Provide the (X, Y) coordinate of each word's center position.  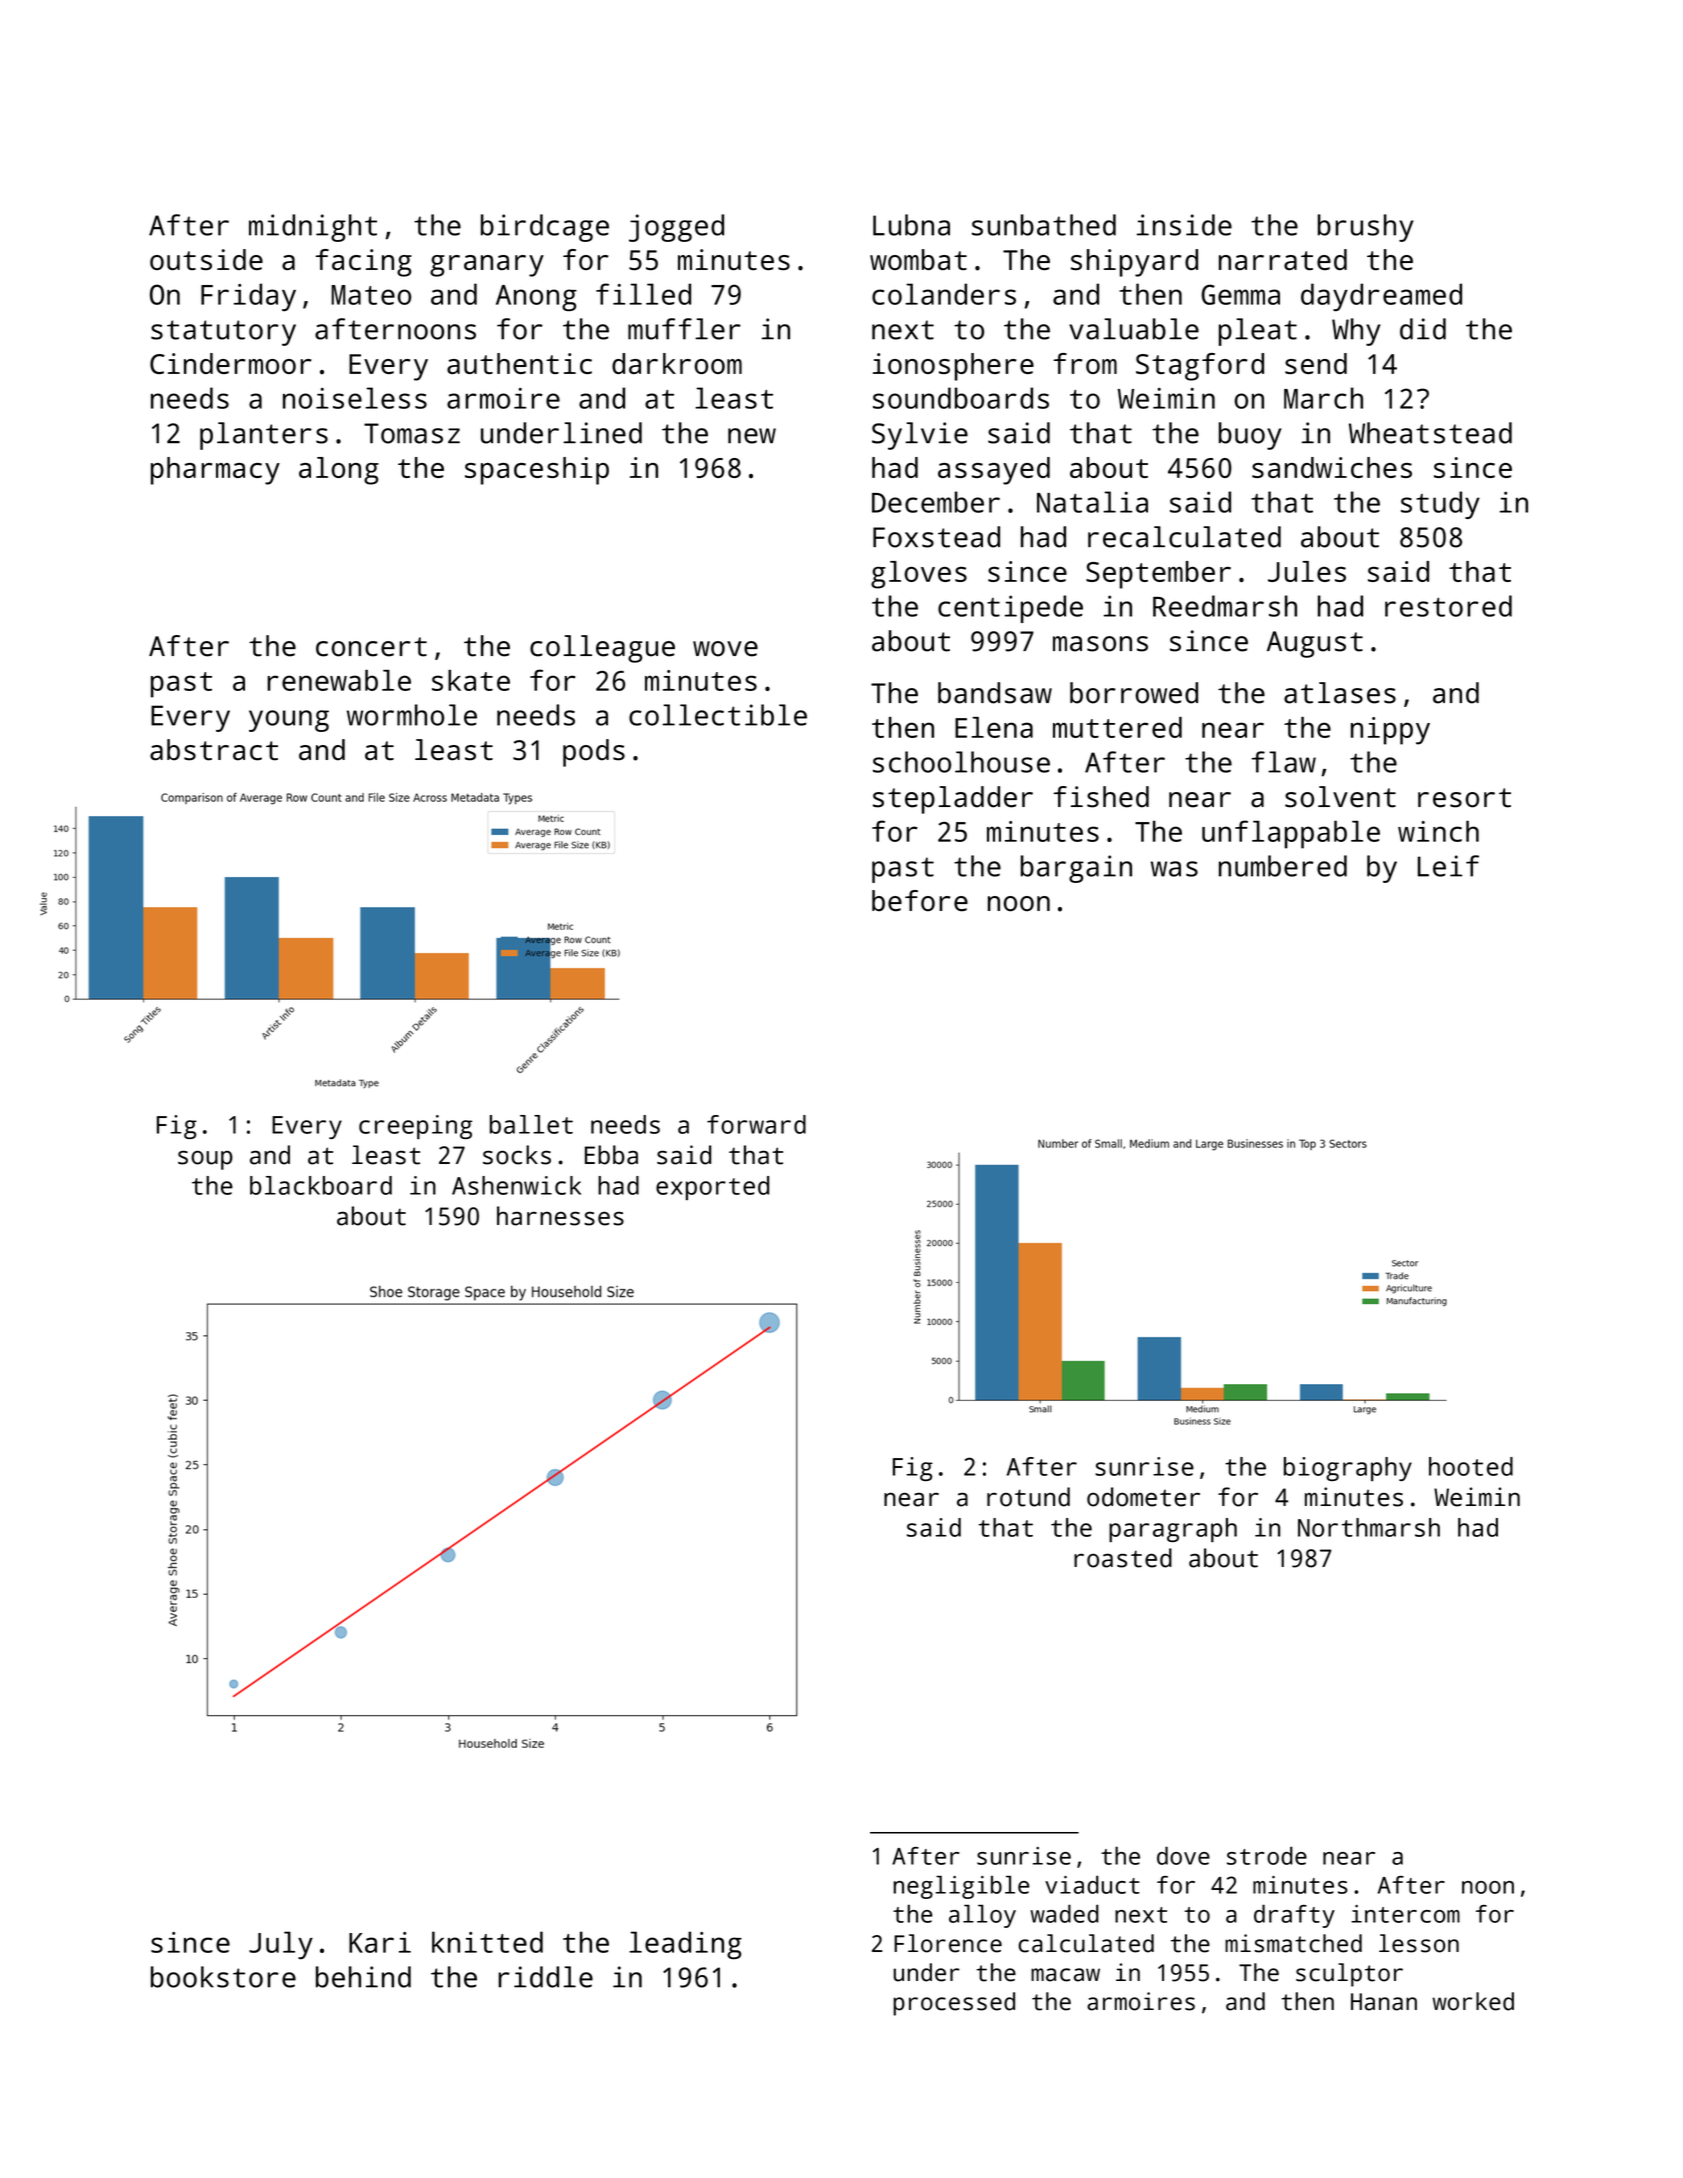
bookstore (223, 1977)
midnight (313, 228)
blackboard (321, 1185)
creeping (415, 1127)
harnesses (560, 1216)
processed (954, 2004)
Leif (1448, 866)
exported (712, 1188)
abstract (214, 750)
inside (1184, 225)
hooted (1471, 1466)
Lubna (911, 225)
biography (1348, 1469)
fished (1101, 797)
